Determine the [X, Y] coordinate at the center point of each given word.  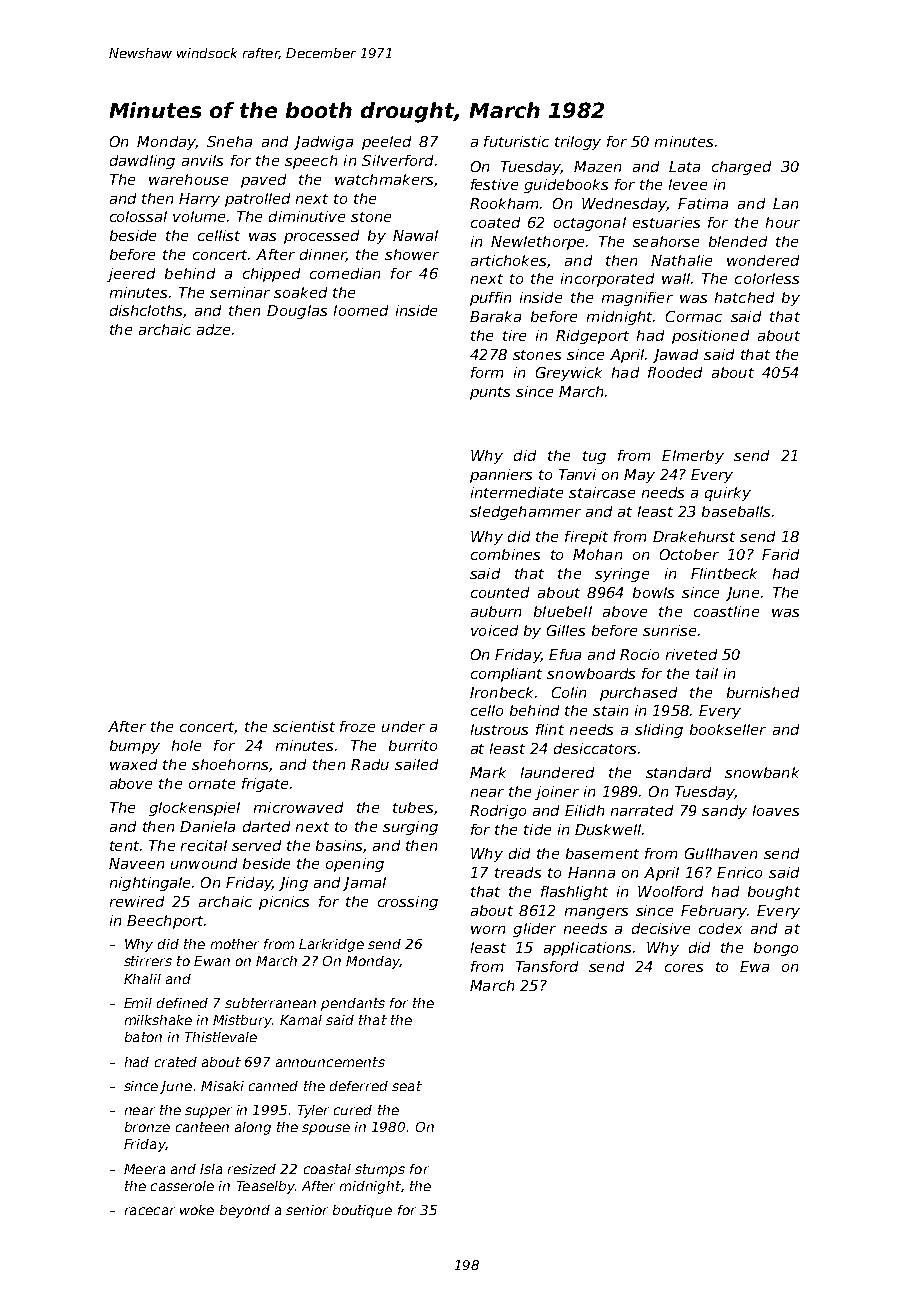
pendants [353, 1004]
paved [263, 181]
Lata [684, 166]
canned [273, 1086]
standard [678, 772]
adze [213, 329]
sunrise [669, 630]
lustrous [499, 729]
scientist [304, 726]
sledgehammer [525, 513]
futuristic [516, 141]
